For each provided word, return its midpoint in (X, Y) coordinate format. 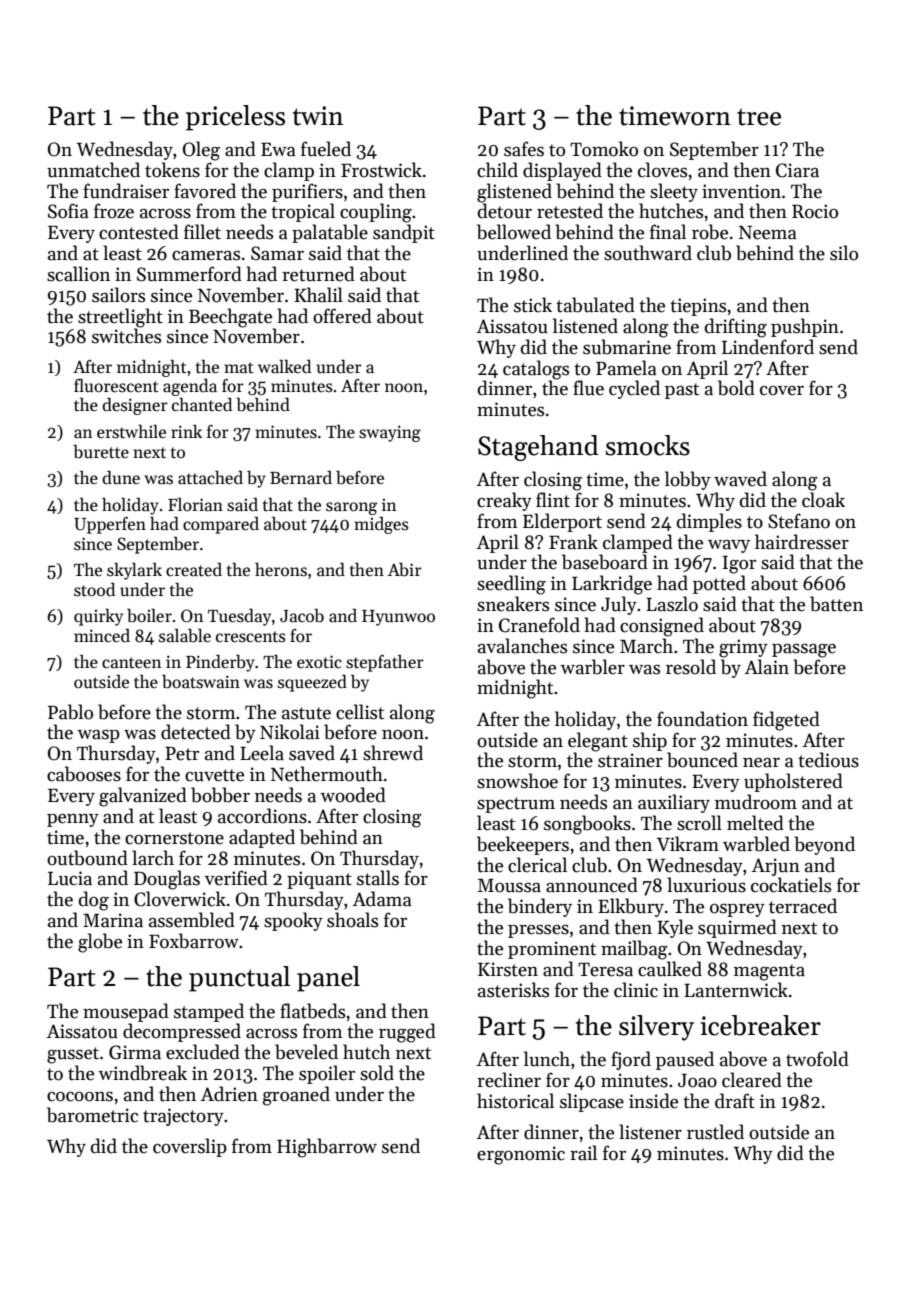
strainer (630, 760)
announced (592, 885)
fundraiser (126, 191)
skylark (134, 571)
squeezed (312, 683)
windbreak (142, 1073)
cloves (662, 170)
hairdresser (802, 542)
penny (73, 820)
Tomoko (604, 149)
